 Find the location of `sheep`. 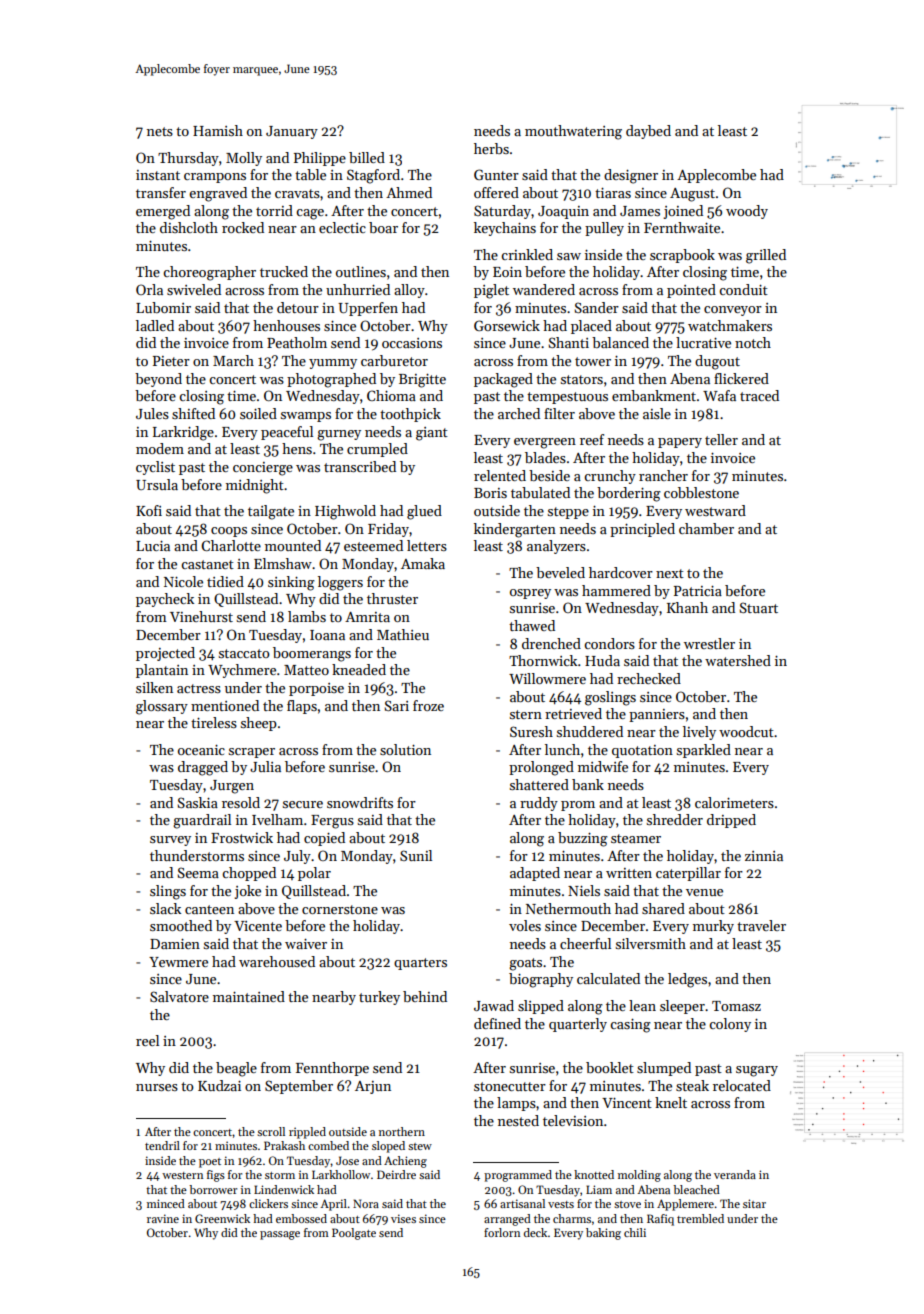

sheep is located at coordinates (259, 724).
